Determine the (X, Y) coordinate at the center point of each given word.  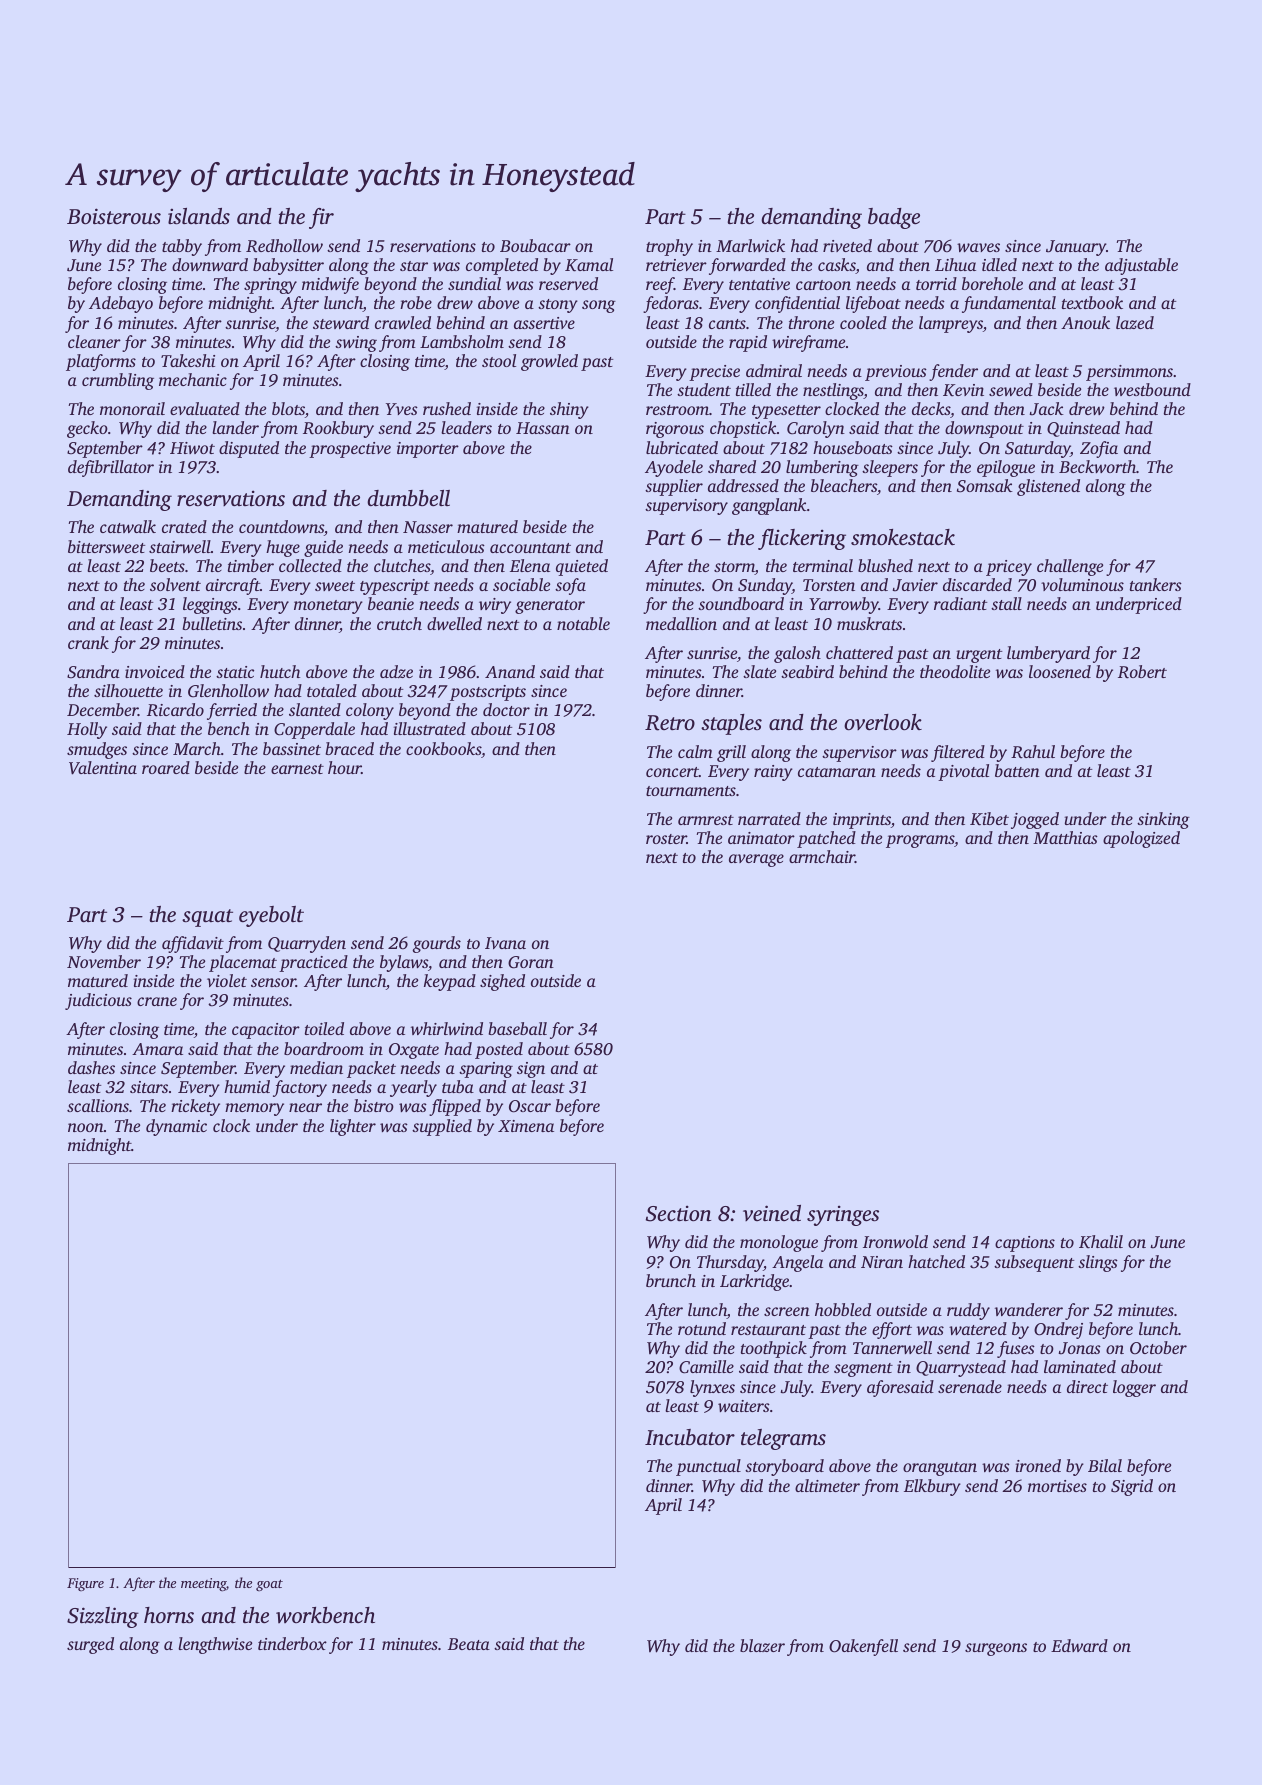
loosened (1060, 671)
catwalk (128, 526)
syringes (843, 1215)
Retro (670, 723)
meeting (203, 1584)
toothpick (774, 1349)
